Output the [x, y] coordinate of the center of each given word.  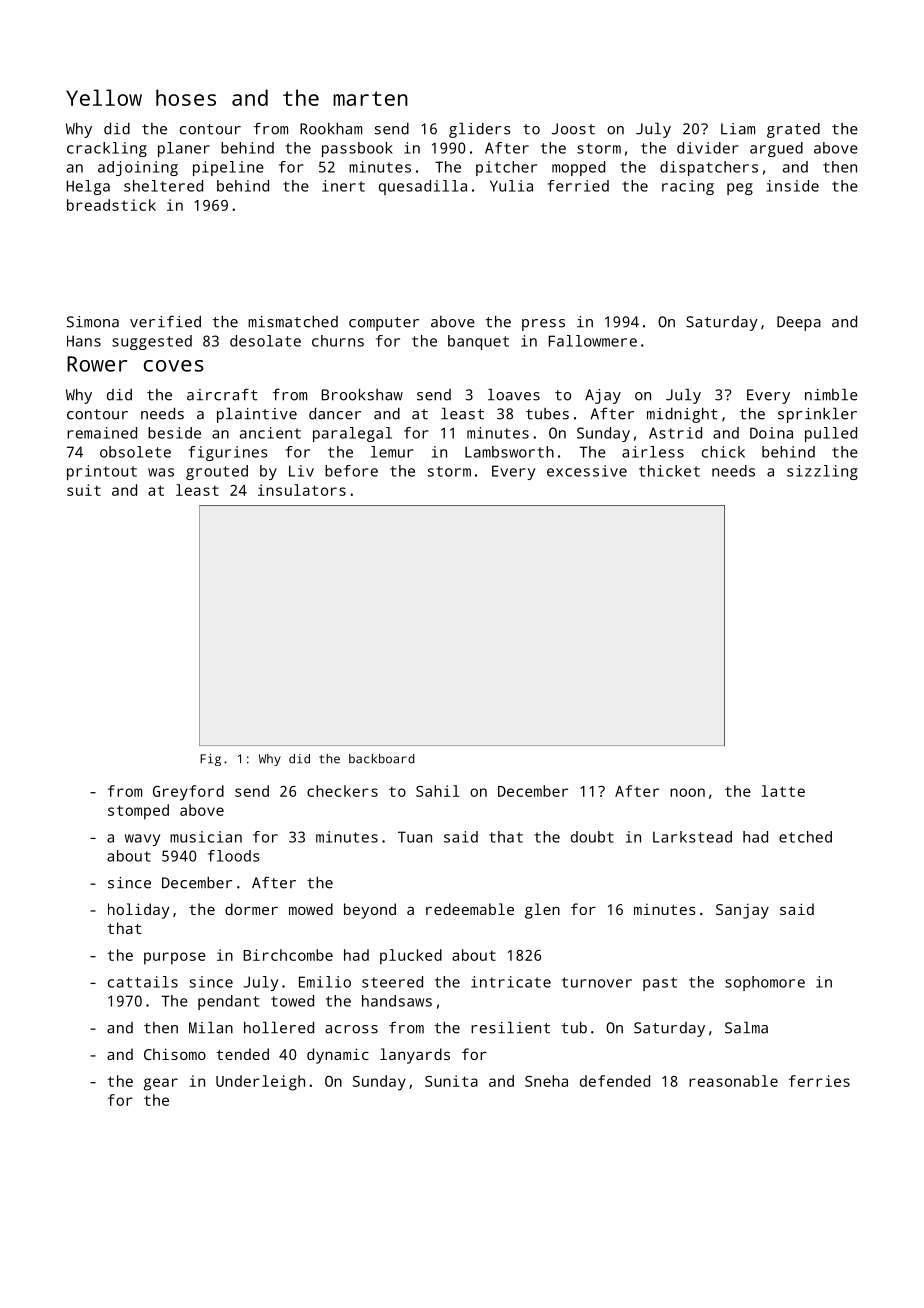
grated [793, 130]
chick [723, 452]
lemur [392, 452]
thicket [669, 471]
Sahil [438, 791]
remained [102, 433]
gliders [479, 130]
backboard [381, 759]
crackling [107, 149]
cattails [143, 982]
